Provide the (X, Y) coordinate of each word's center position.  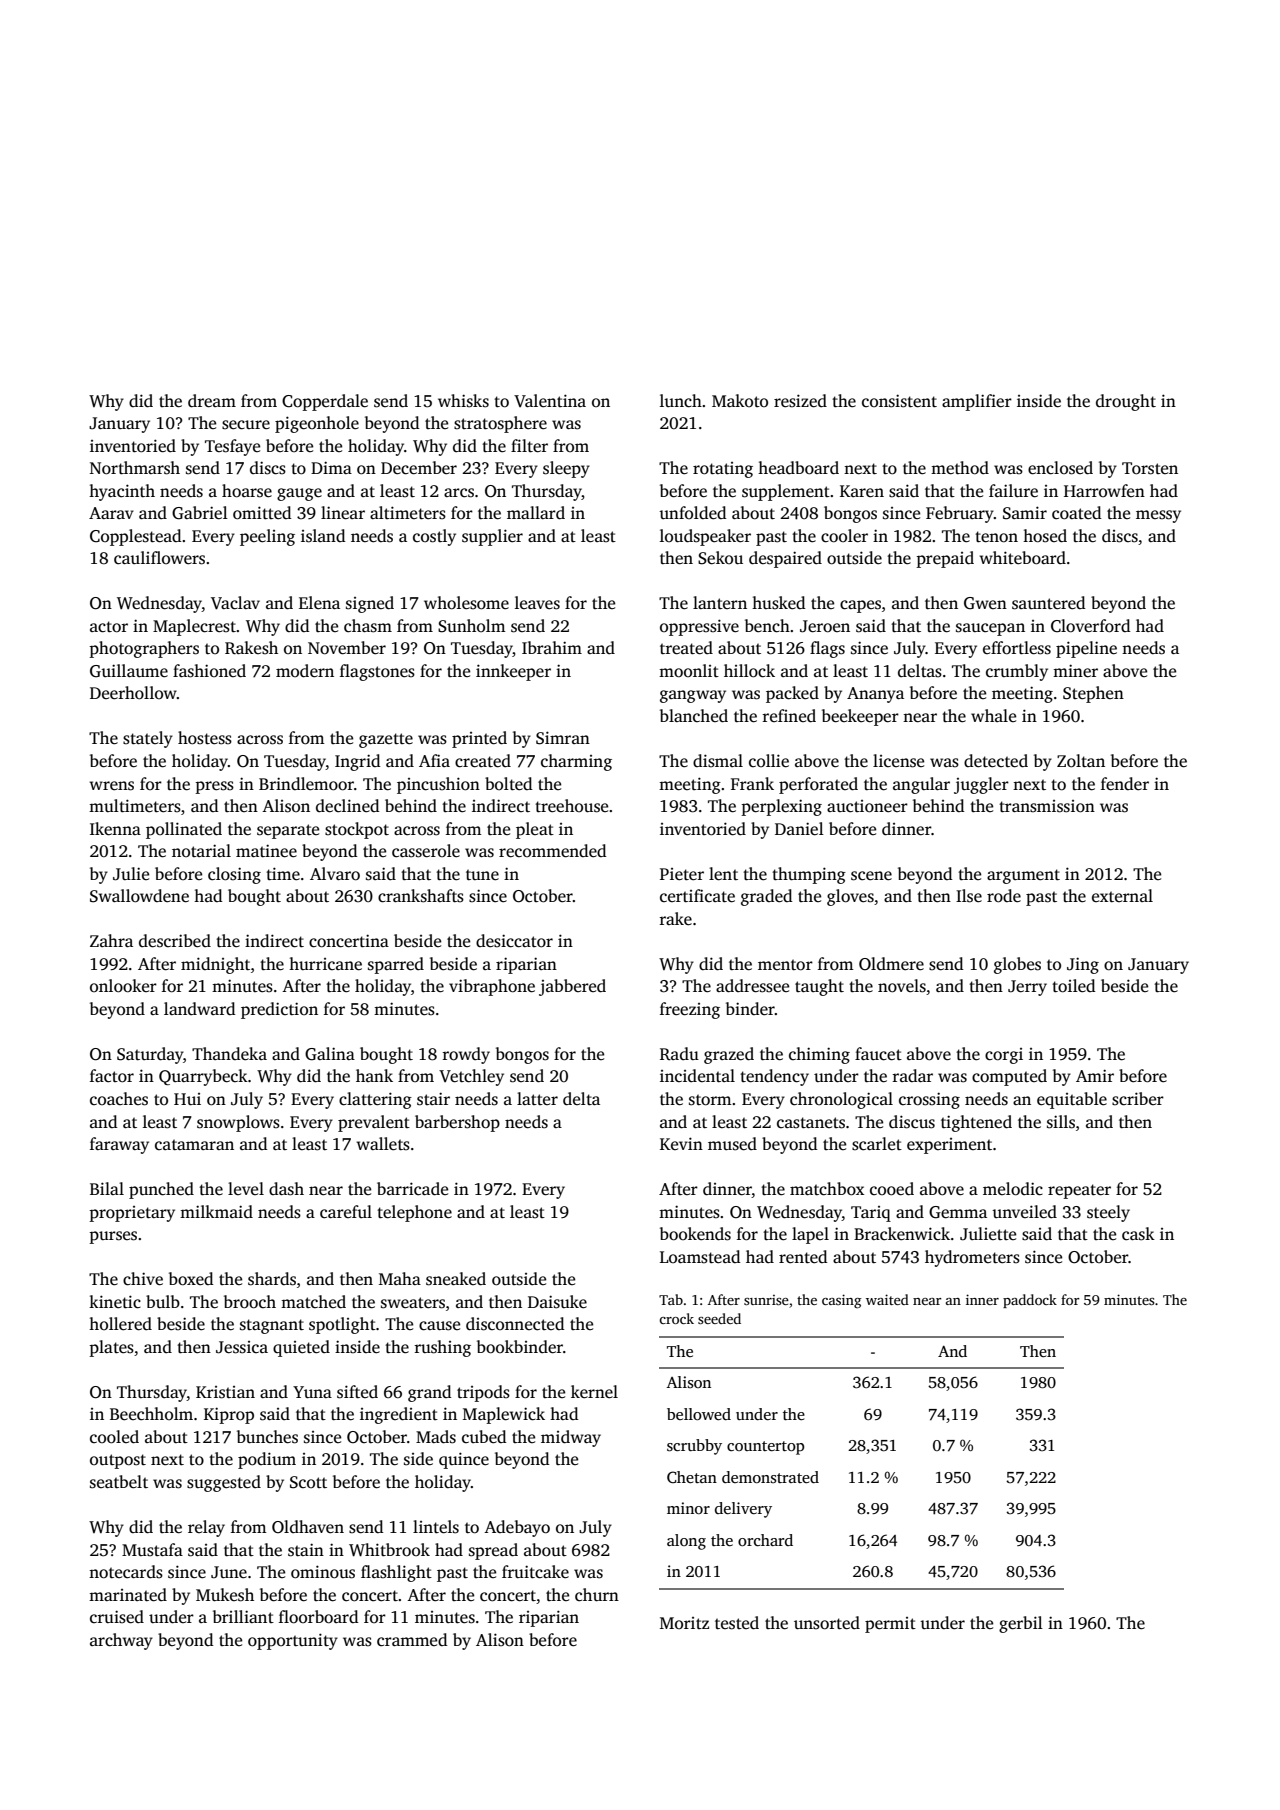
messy (1158, 516)
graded (767, 897)
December (419, 468)
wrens (111, 786)
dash (286, 1189)
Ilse (969, 896)
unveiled (1024, 1212)
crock (676, 1318)
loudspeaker (705, 537)
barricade (412, 1189)
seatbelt (119, 1482)
